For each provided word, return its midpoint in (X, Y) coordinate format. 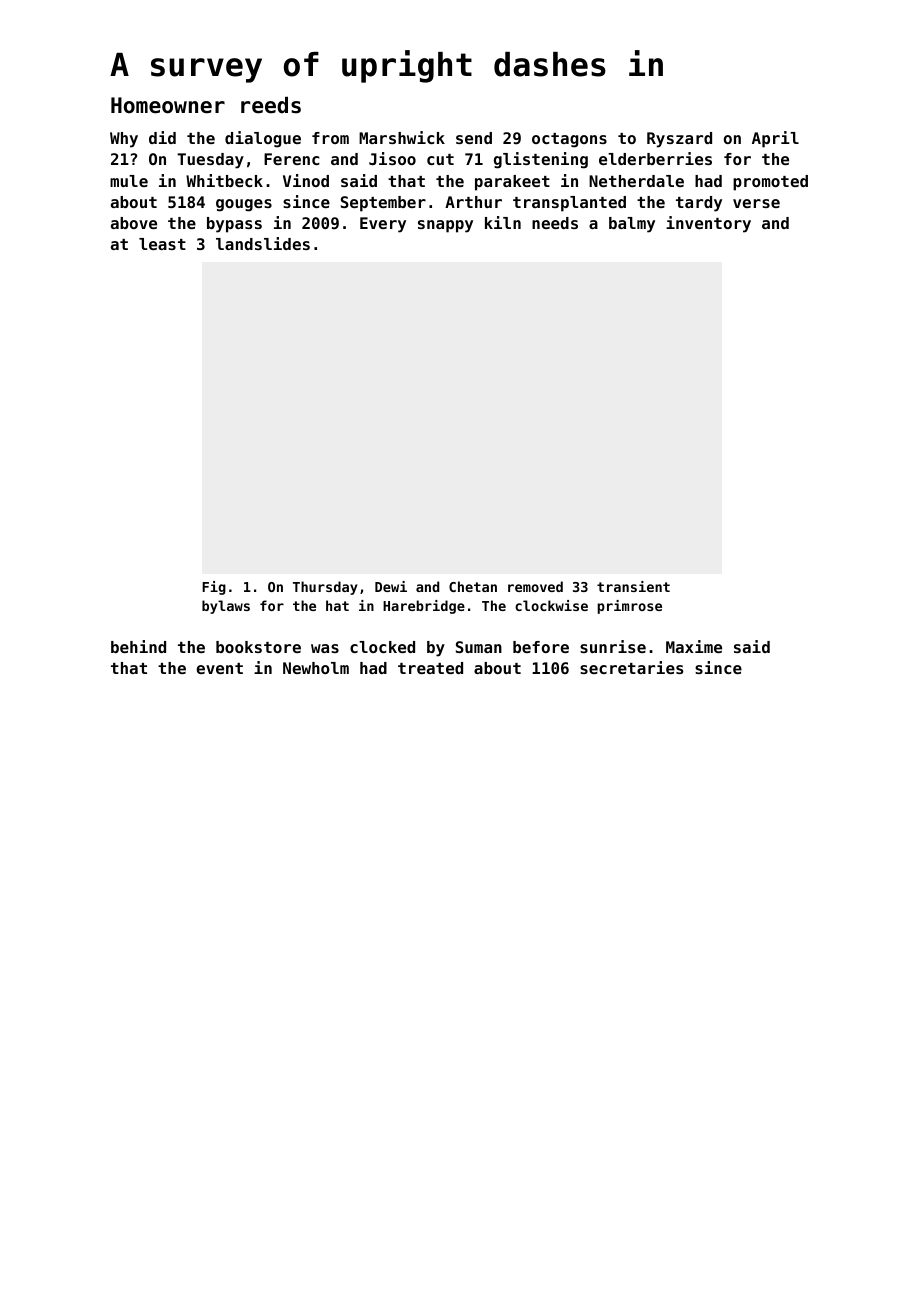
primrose (629, 607)
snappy (445, 226)
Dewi (391, 586)
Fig (214, 588)
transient (633, 586)
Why (124, 140)
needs (555, 223)
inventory (708, 224)
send (474, 138)
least (162, 244)
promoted (770, 183)
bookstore (258, 647)
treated (430, 668)
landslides (263, 243)
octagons (569, 140)
